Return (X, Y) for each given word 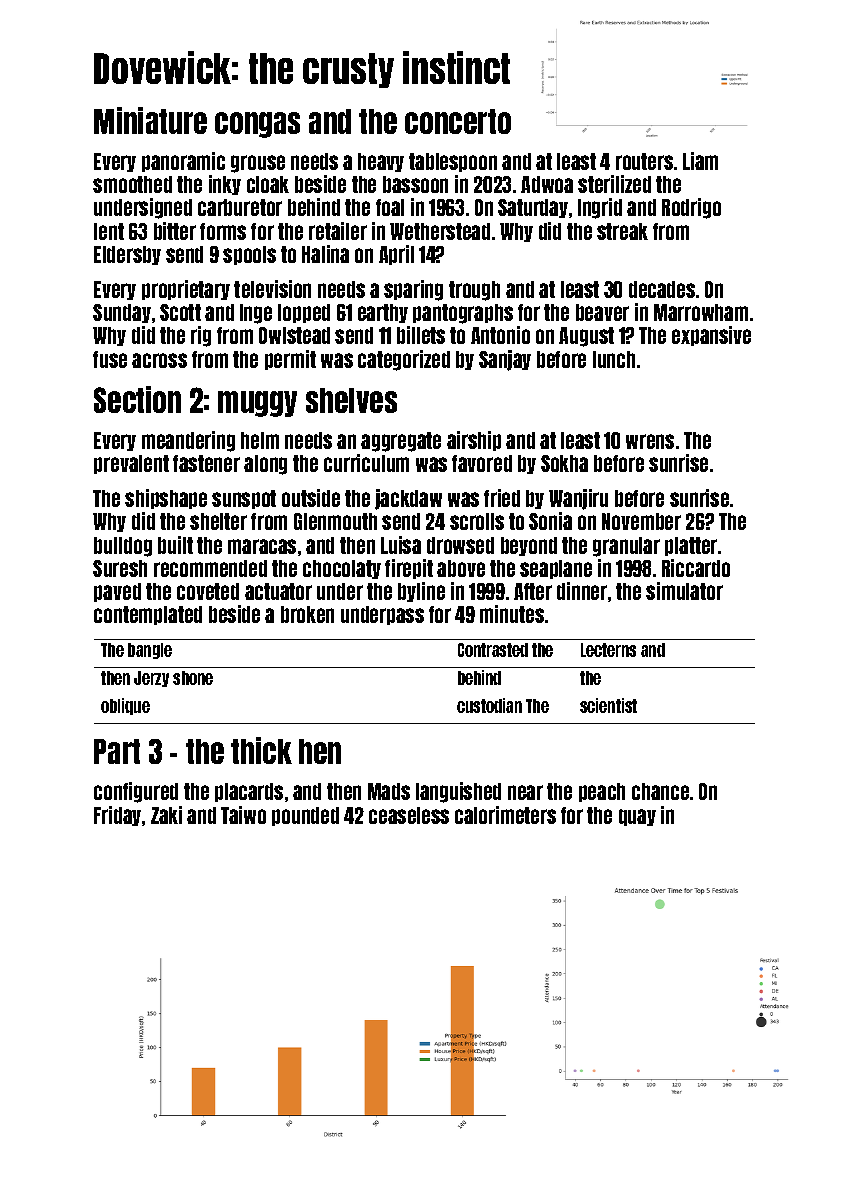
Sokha (564, 463)
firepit (409, 569)
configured (136, 792)
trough (474, 291)
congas (257, 125)
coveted (208, 591)
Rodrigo (691, 208)
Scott (180, 312)
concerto (458, 121)
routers (644, 161)
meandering (188, 441)
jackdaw (408, 499)
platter (691, 546)
